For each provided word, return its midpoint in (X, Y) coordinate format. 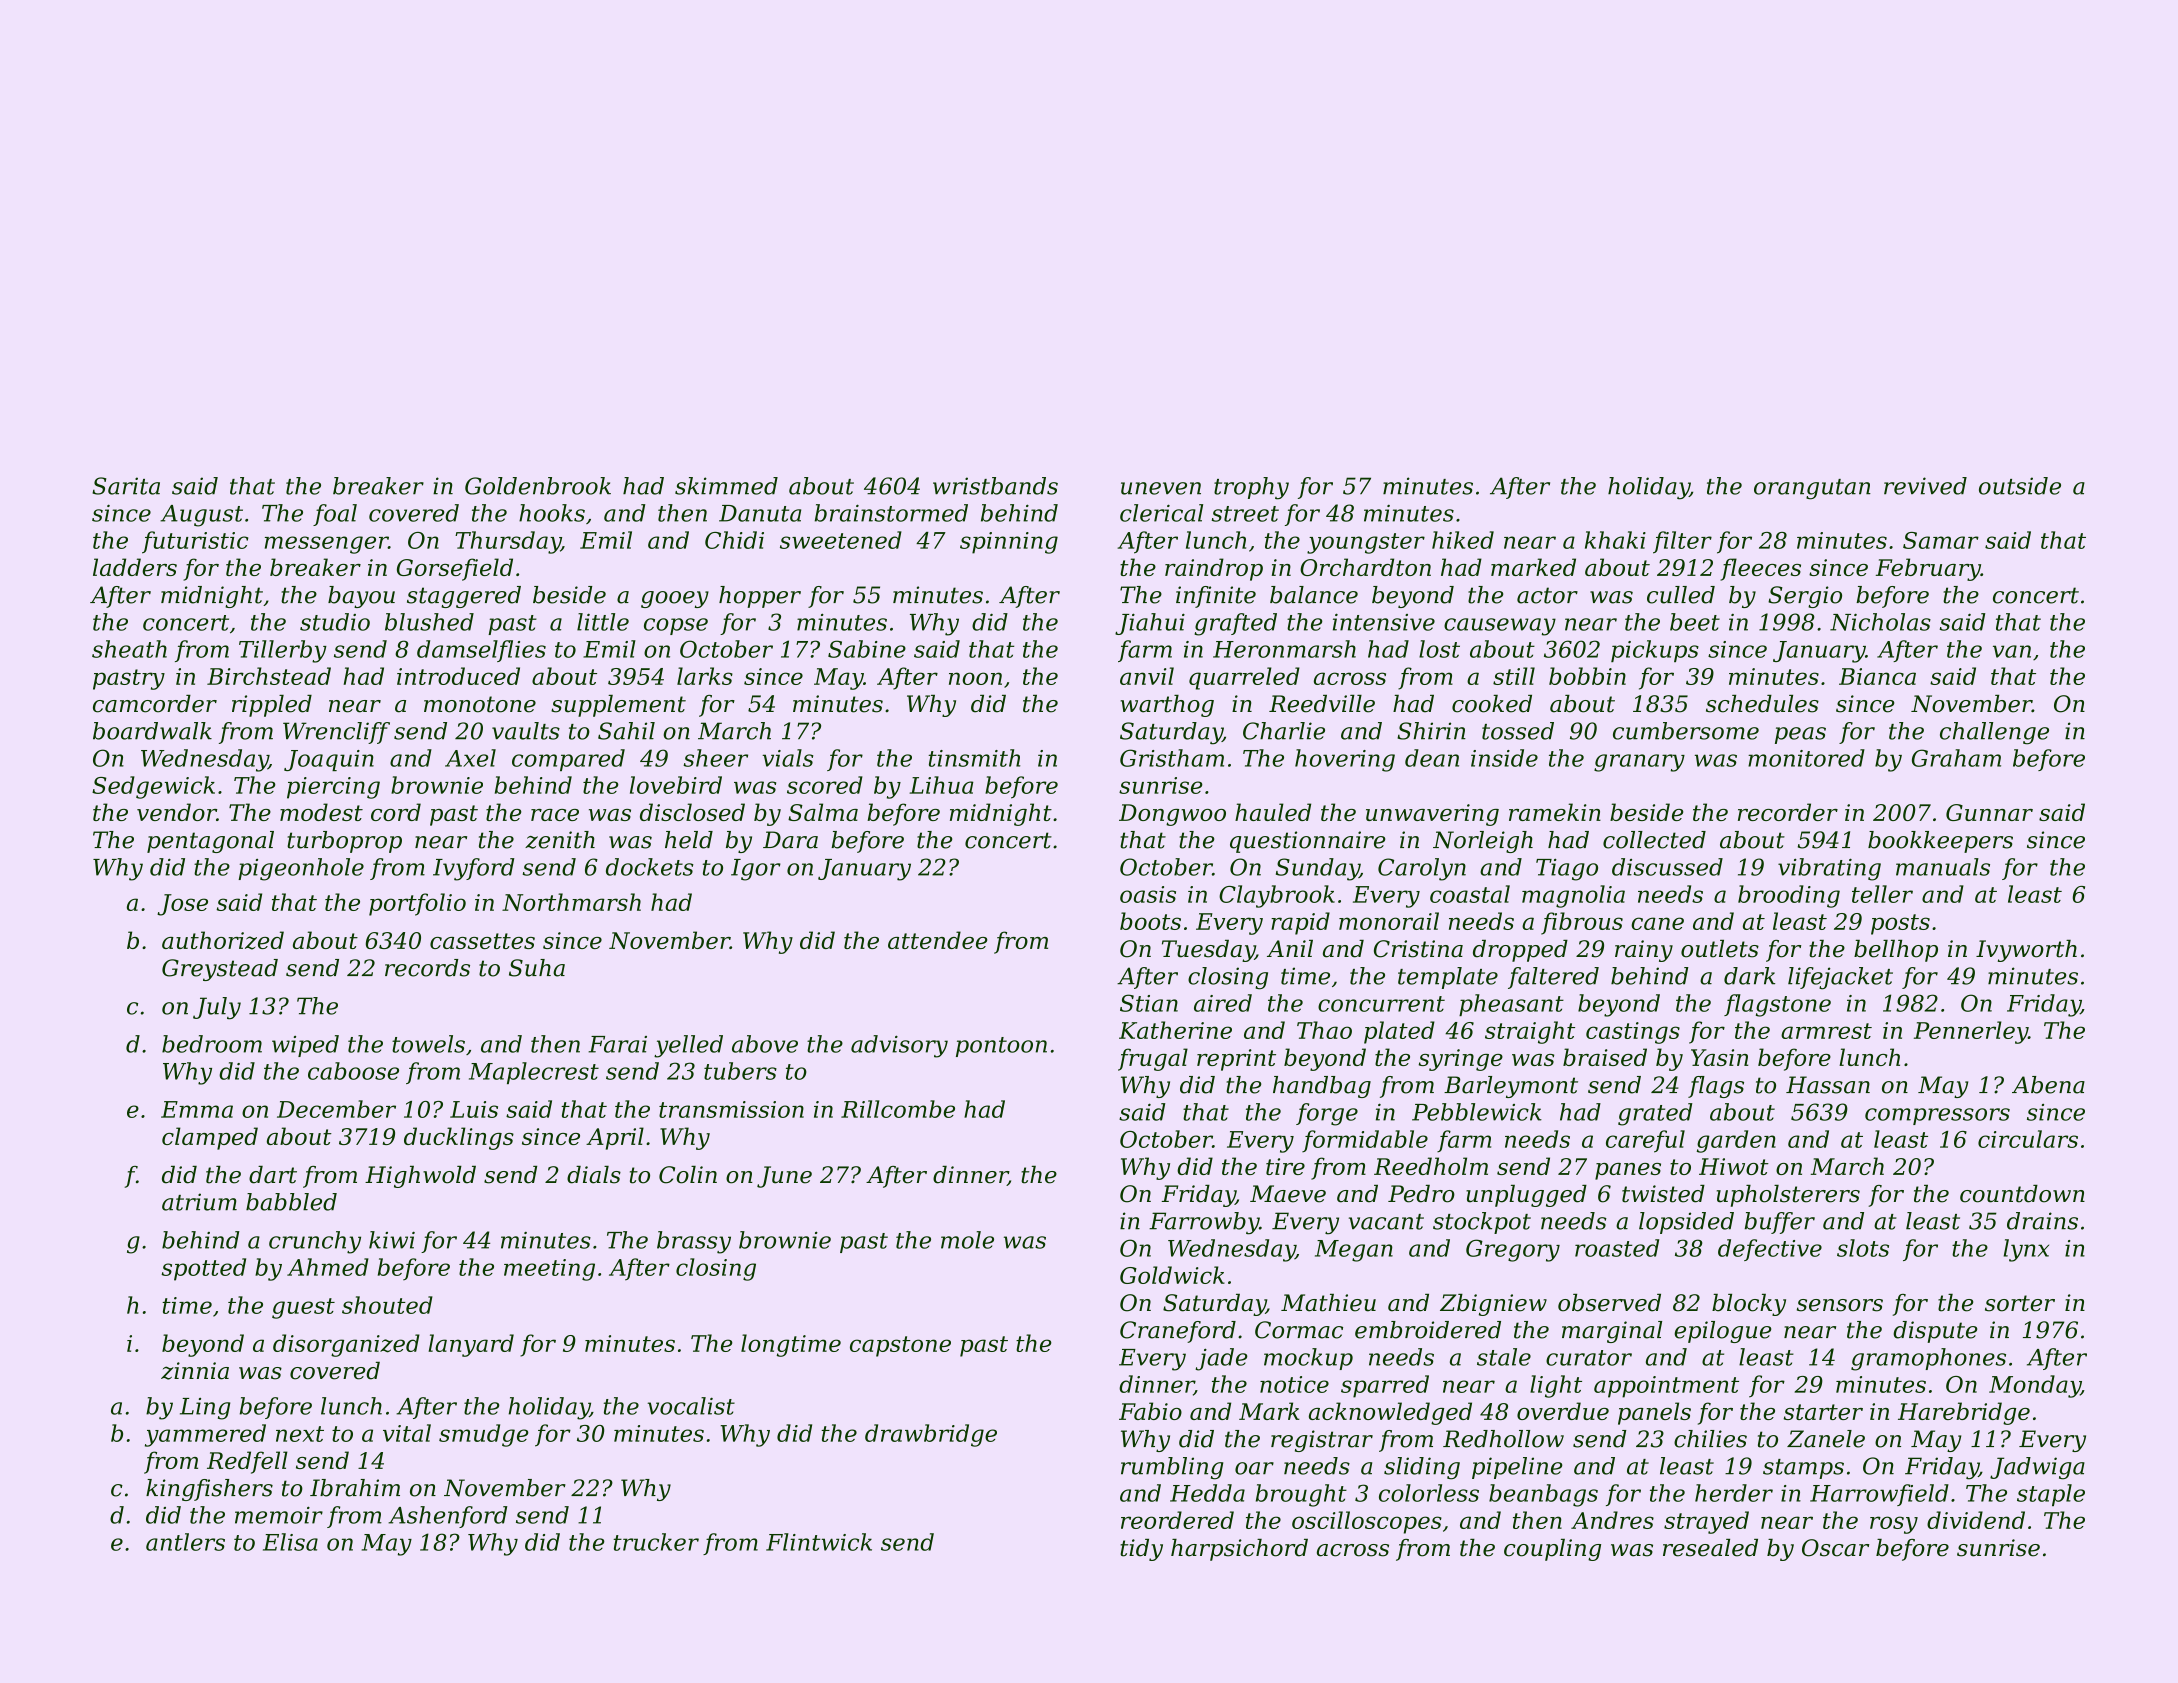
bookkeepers (1940, 842)
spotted (203, 1269)
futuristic (195, 542)
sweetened (841, 540)
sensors (1840, 1305)
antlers (185, 1542)
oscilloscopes (1367, 1522)
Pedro (1421, 1194)
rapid (1300, 923)
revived (1925, 486)
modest (321, 812)
